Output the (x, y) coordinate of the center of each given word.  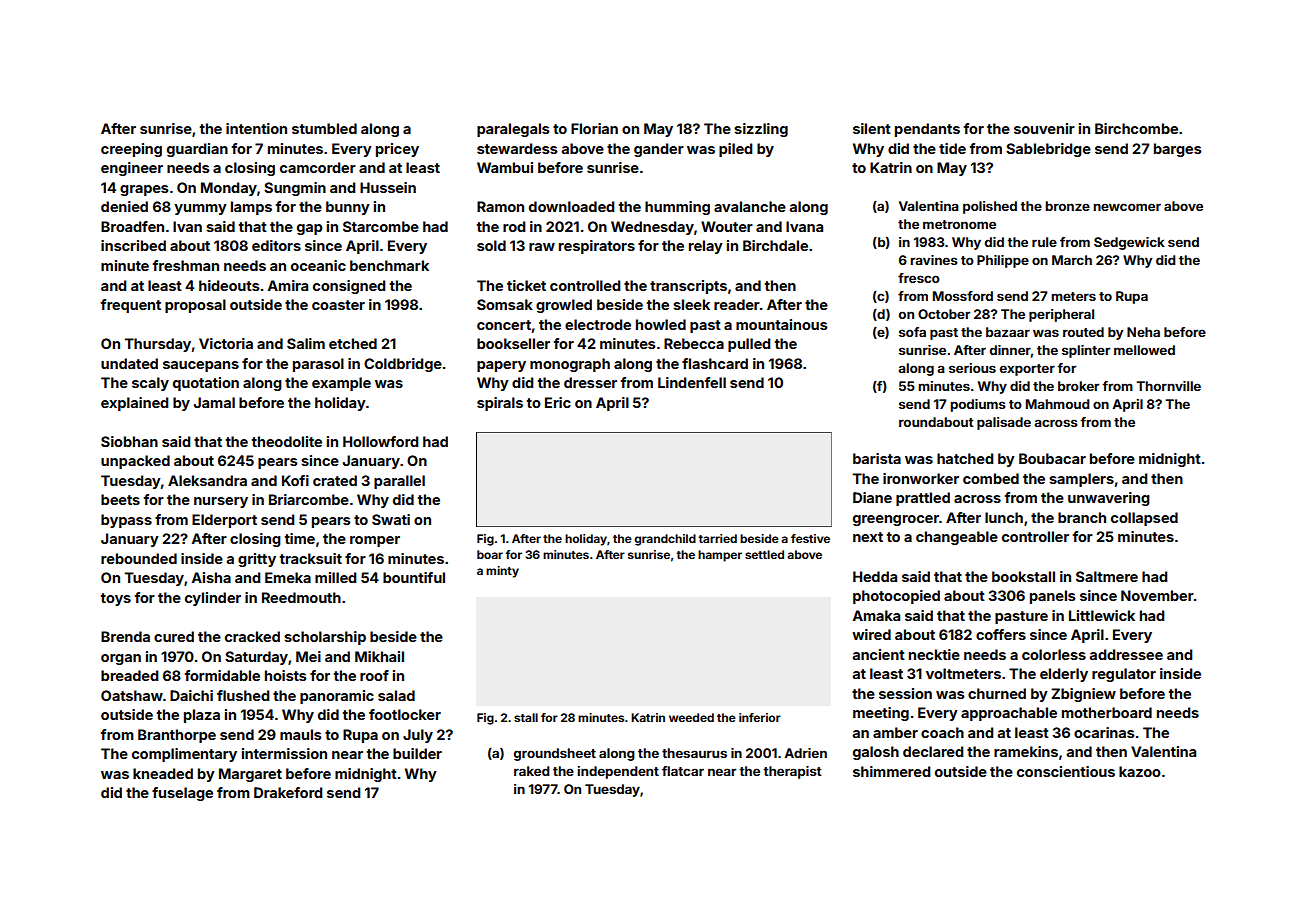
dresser (590, 382)
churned (997, 693)
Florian (594, 128)
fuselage (182, 794)
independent (618, 772)
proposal (195, 306)
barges (1177, 150)
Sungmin (295, 189)
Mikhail (379, 656)
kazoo (1140, 771)
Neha (1143, 332)
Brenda (125, 636)
